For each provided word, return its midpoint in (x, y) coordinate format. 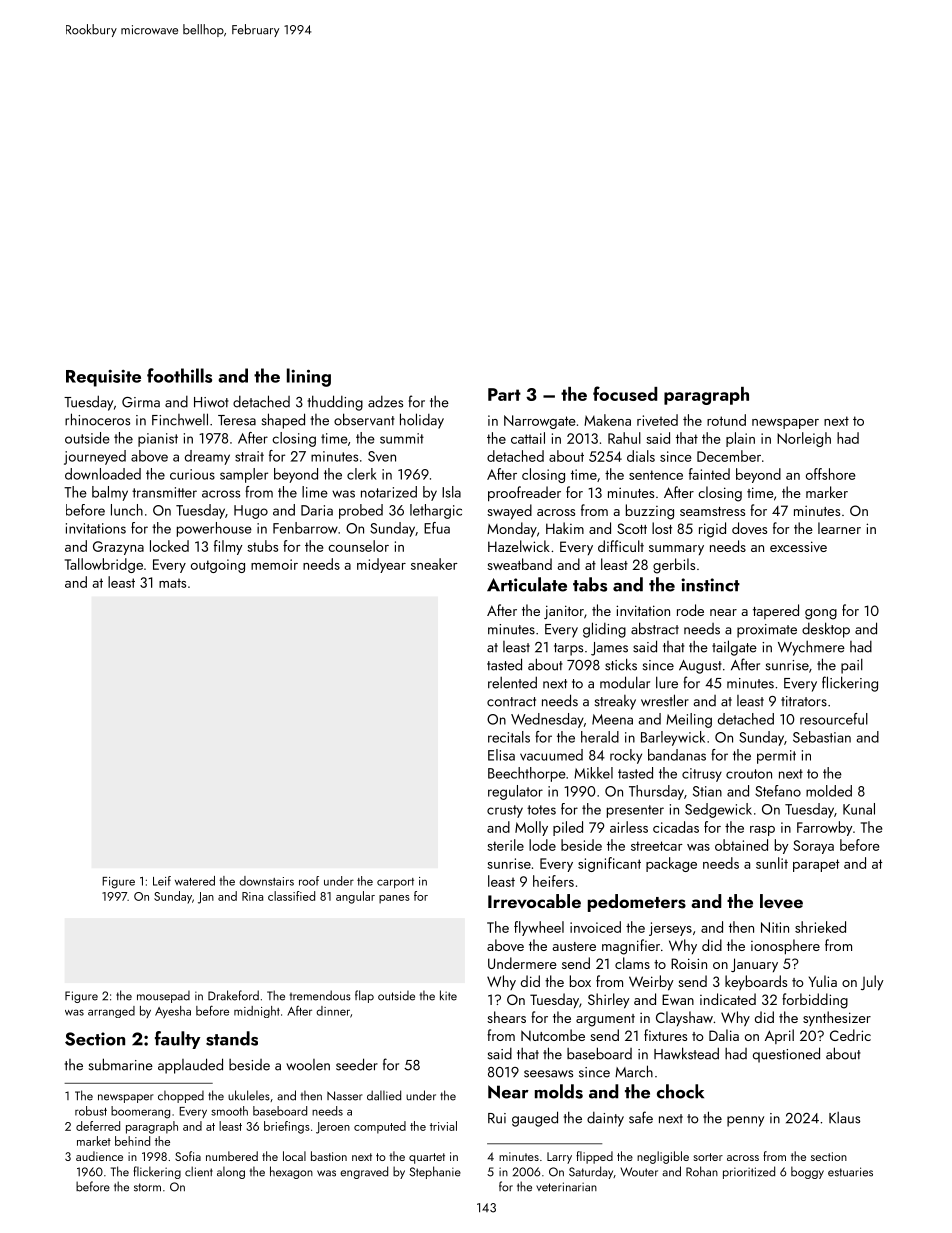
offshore (831, 474)
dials (641, 456)
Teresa (237, 420)
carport (395, 883)
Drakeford (233, 995)
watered (195, 881)
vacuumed (551, 755)
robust (91, 1111)
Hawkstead (686, 1053)
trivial (443, 1126)
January (754, 965)
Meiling (689, 720)
